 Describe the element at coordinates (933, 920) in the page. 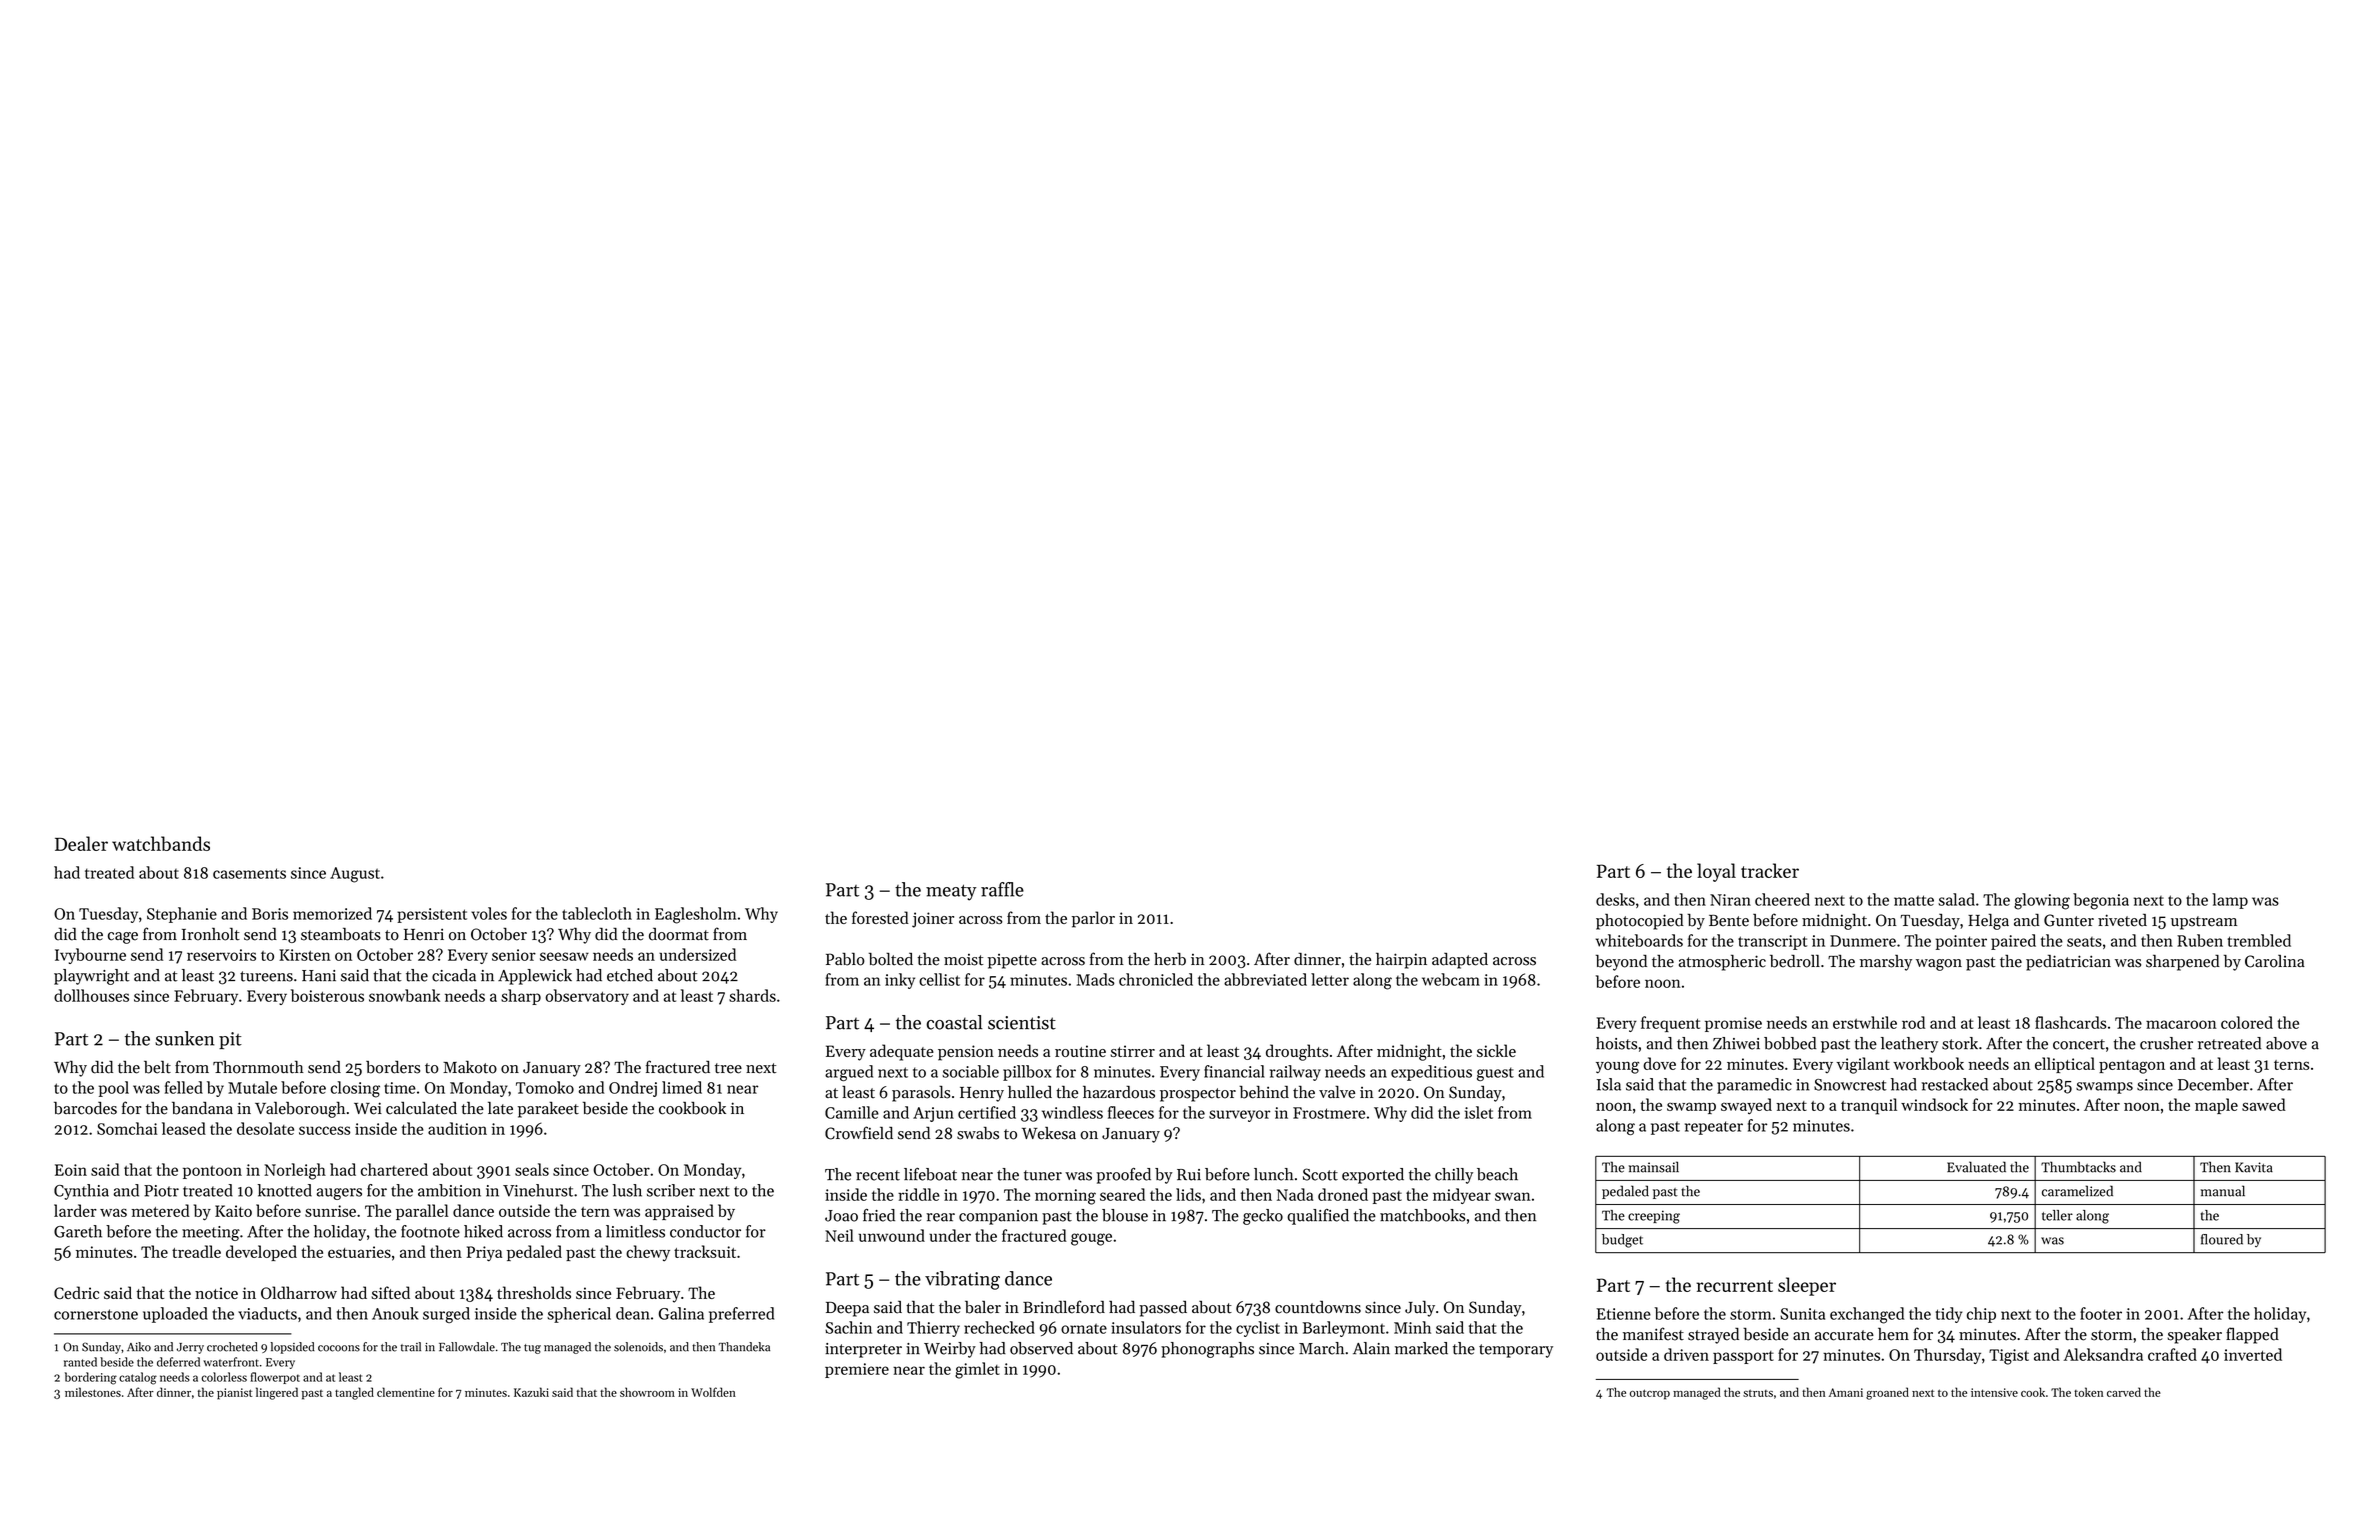

I see `joiner` at that location.
